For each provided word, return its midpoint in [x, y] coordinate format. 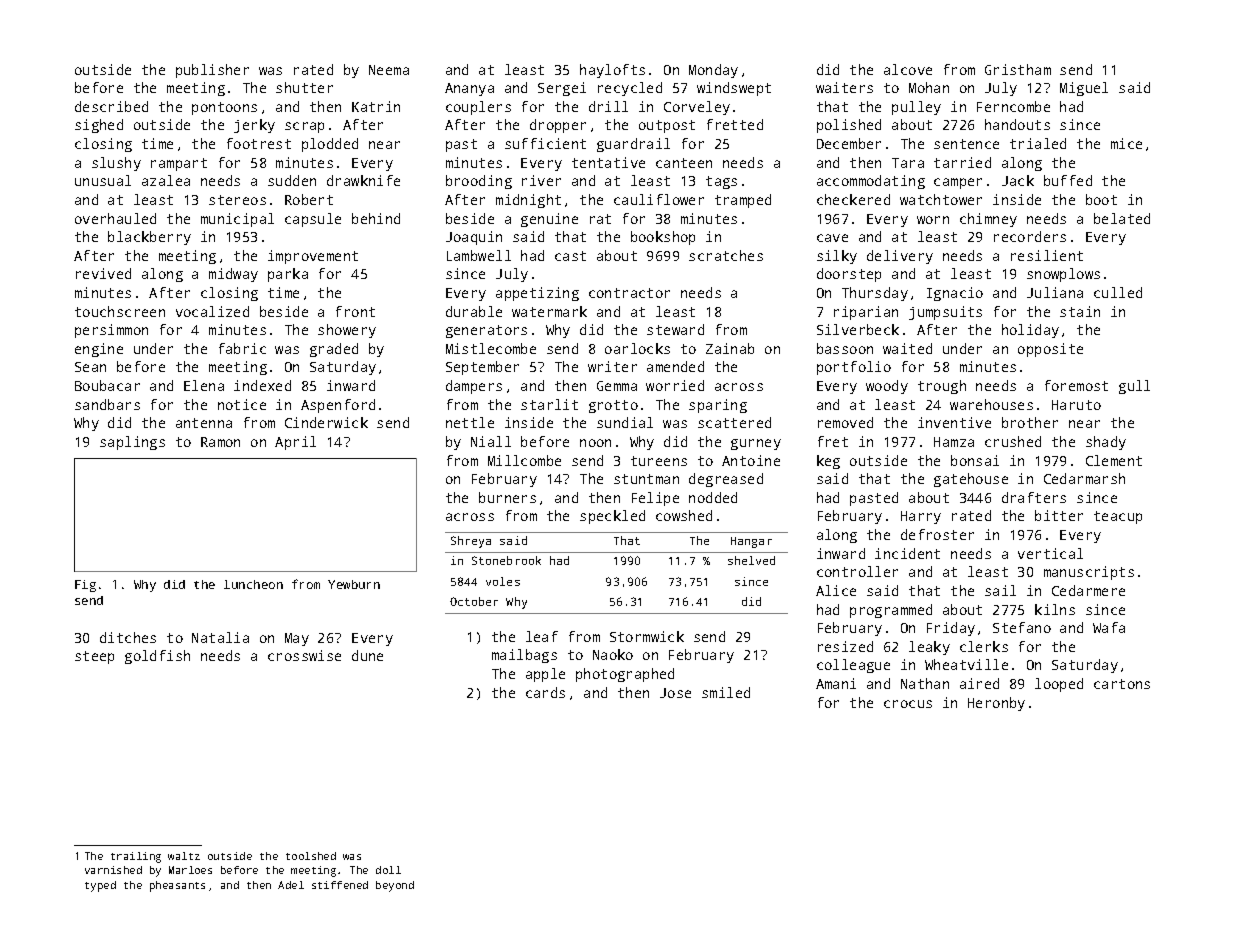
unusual [103, 180]
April [295, 443]
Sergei [562, 89]
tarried [962, 162]
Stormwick [647, 636]
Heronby [996, 704]
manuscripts [1089, 573]
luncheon [253, 584]
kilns [1055, 609]
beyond [395, 886]
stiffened [340, 885]
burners [507, 497]
